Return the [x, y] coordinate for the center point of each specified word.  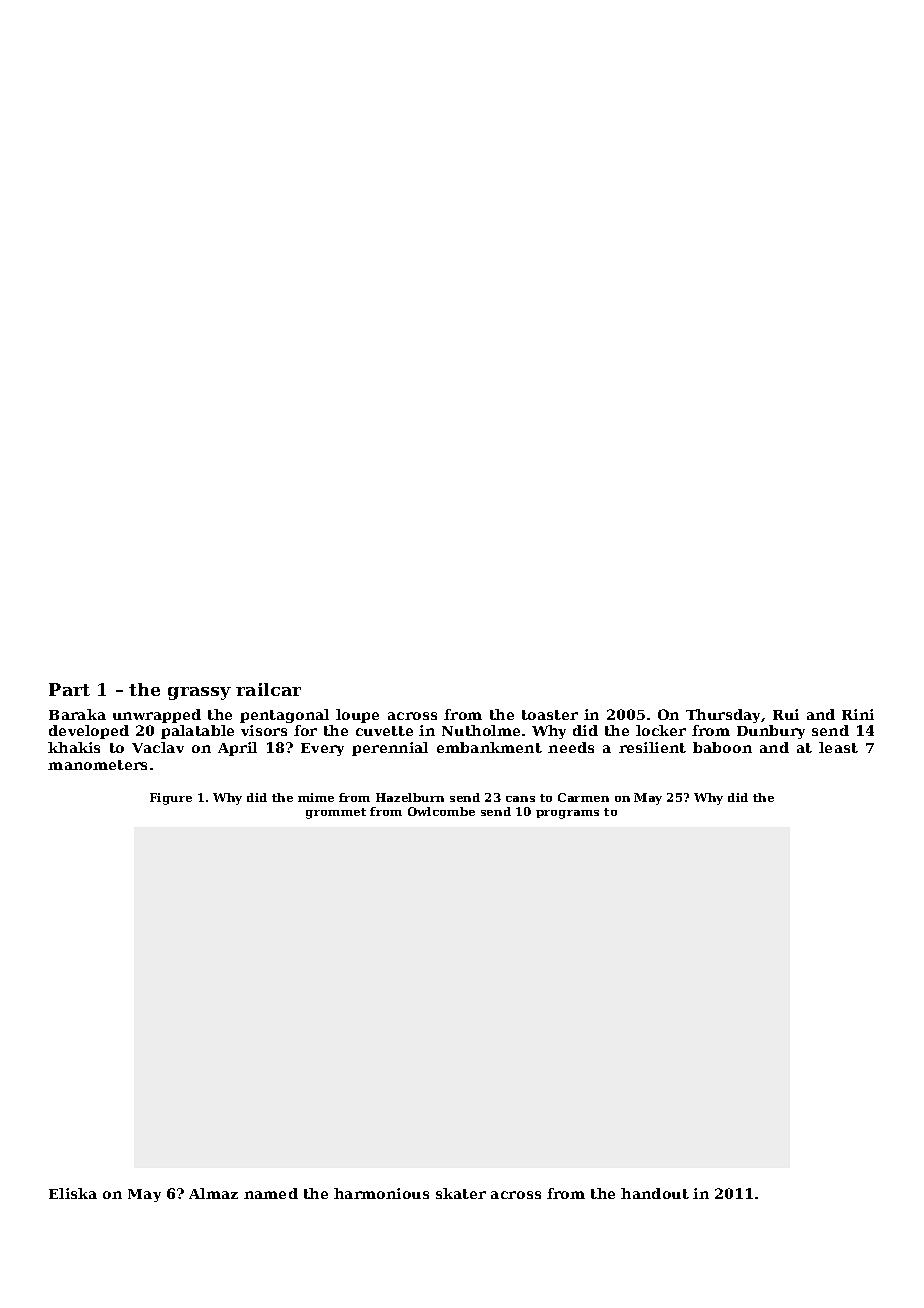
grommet [336, 813]
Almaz [213, 1193]
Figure [171, 799]
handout [655, 1193]
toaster [550, 715]
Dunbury [771, 732]
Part [69, 689]
